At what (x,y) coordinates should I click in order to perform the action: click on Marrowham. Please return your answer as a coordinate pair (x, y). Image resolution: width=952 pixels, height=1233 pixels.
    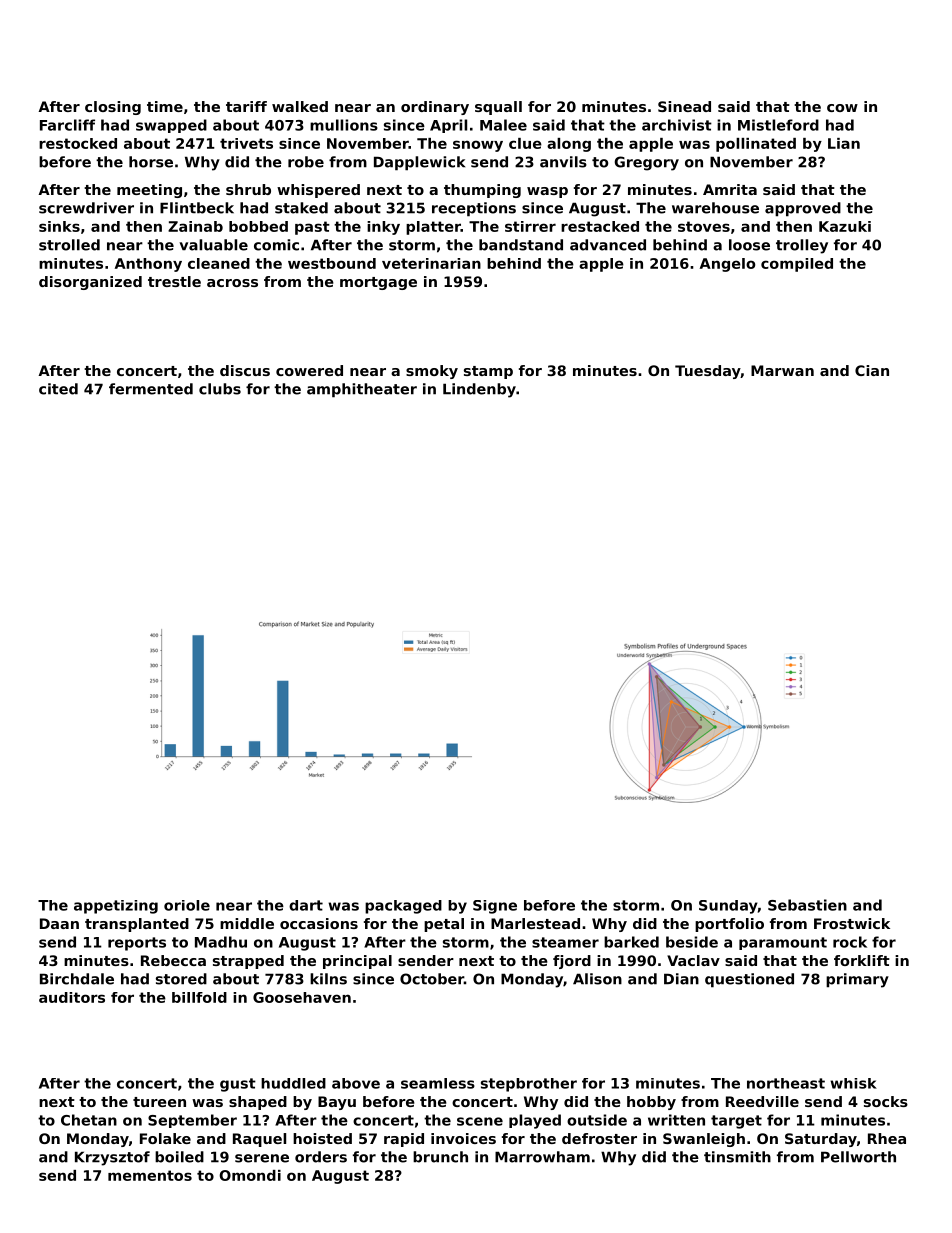
    Looking at the image, I should click on (542, 1157).
